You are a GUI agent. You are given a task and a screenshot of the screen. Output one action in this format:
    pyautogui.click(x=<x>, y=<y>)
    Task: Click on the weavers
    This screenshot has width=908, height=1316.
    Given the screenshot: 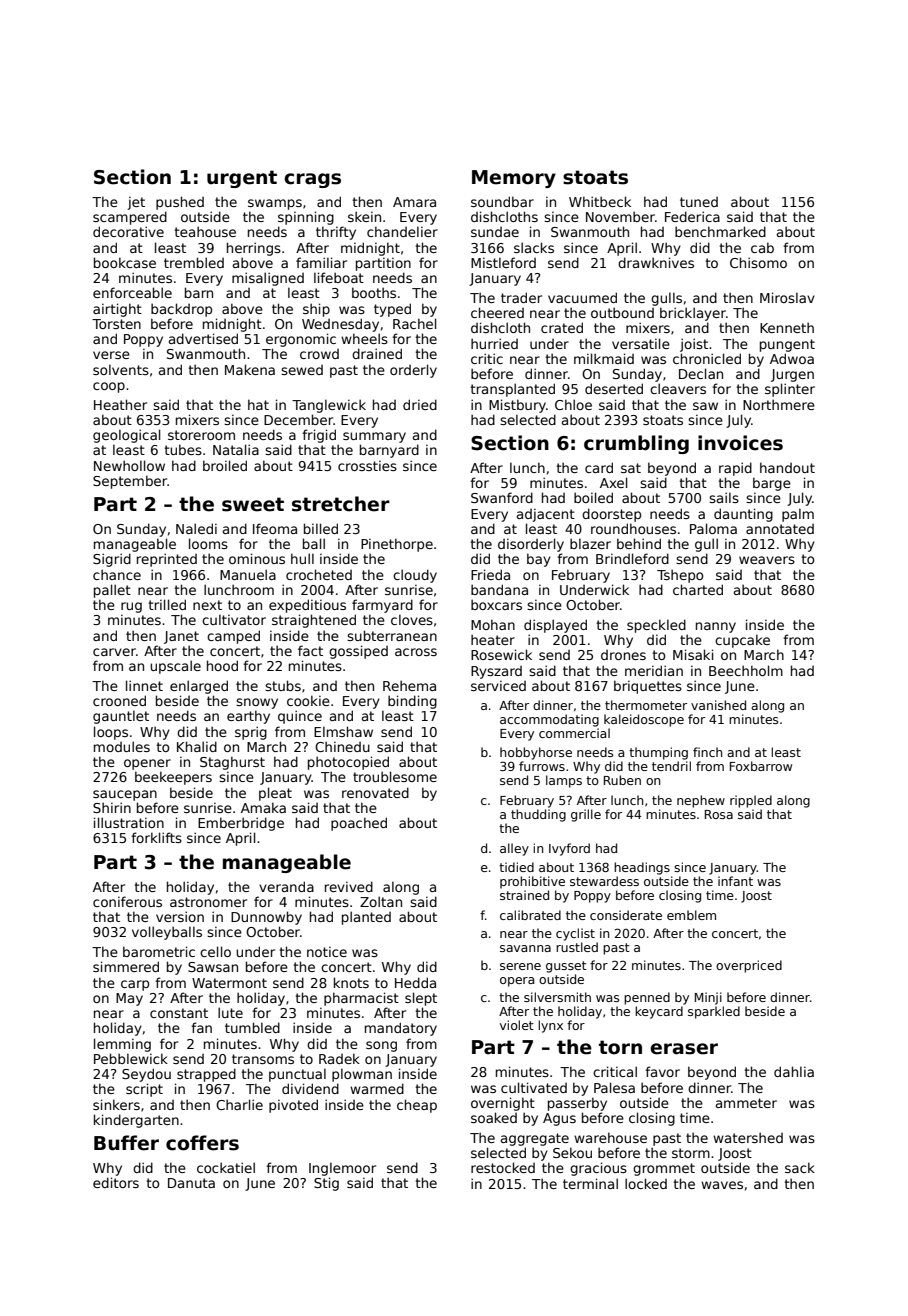 What is the action you would take?
    pyautogui.click(x=767, y=560)
